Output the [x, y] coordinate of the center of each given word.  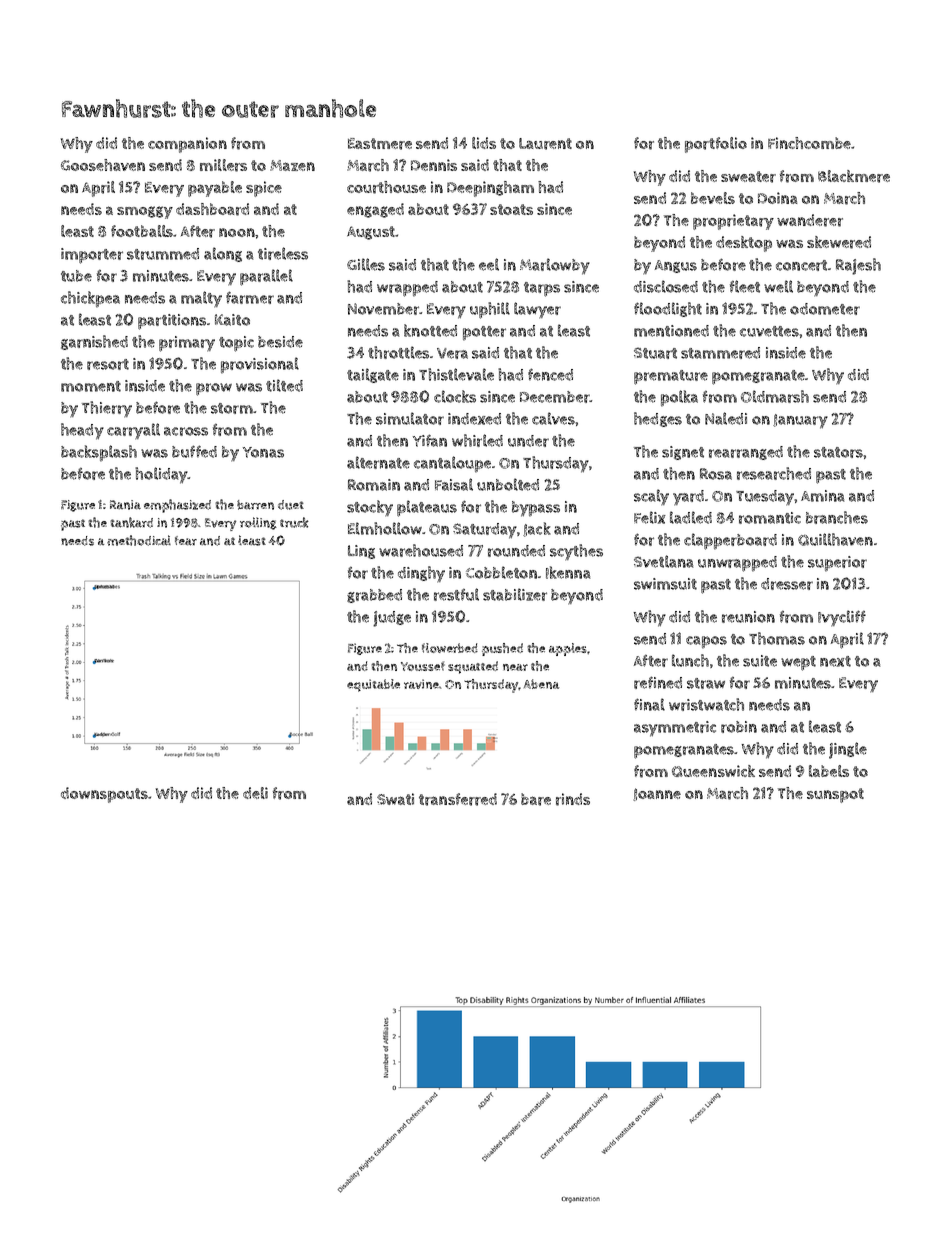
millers [223, 165]
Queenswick [713, 771]
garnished [94, 342]
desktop [744, 244]
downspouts [104, 795]
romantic [770, 518]
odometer [825, 309]
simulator [410, 418]
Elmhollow [385, 528]
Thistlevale [456, 374]
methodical [139, 540]
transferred [458, 799]
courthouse [386, 187]
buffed [194, 451]
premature [671, 377]
